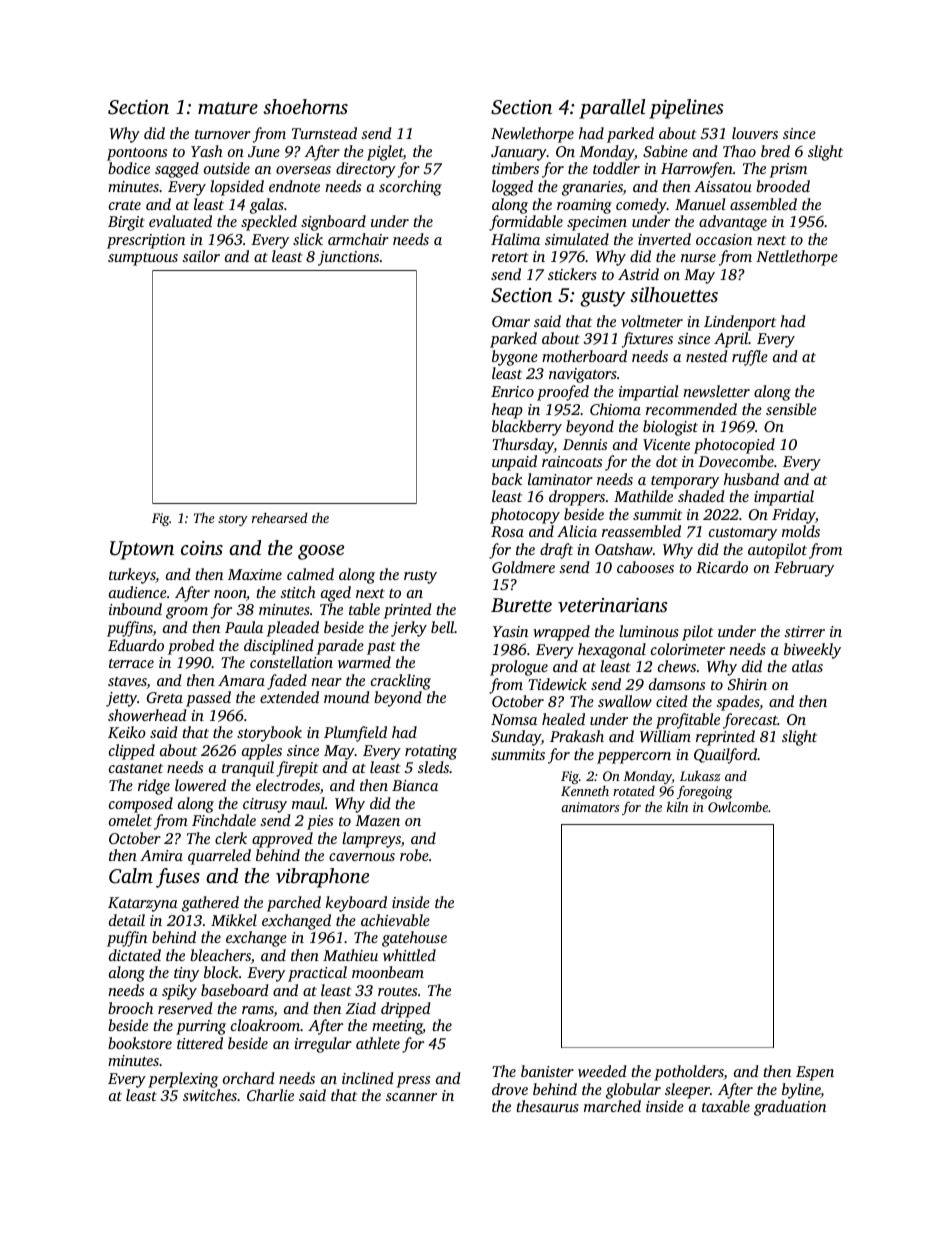 Image resolution: width=952 pixels, height=1233 pixels. Describe the element at coordinates (750, 721) in the page. I see `forecast` at that location.
